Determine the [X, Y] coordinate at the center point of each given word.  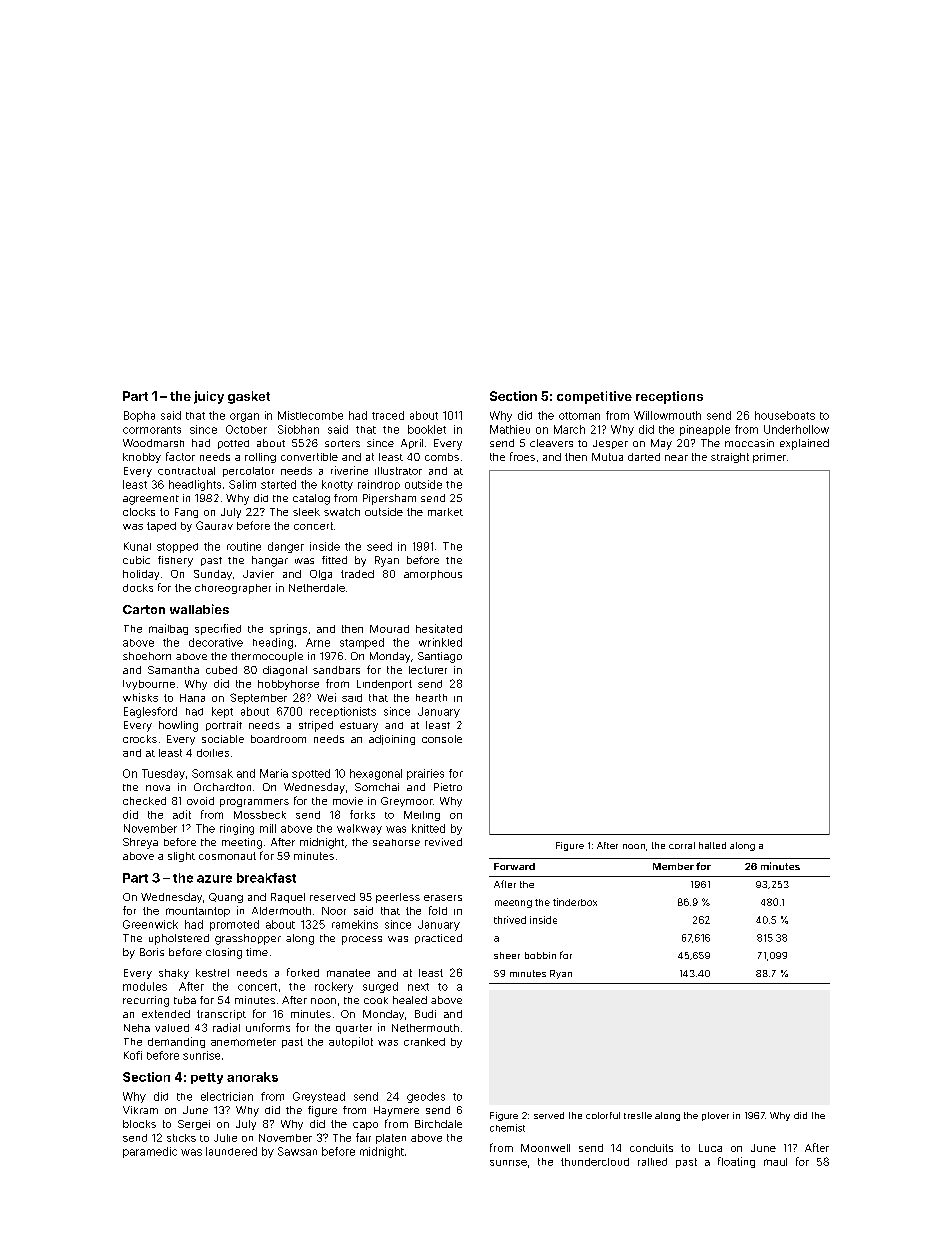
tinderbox [575, 902]
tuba [185, 1000]
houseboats [785, 415]
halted [712, 845]
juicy [209, 397]
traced [388, 415]
